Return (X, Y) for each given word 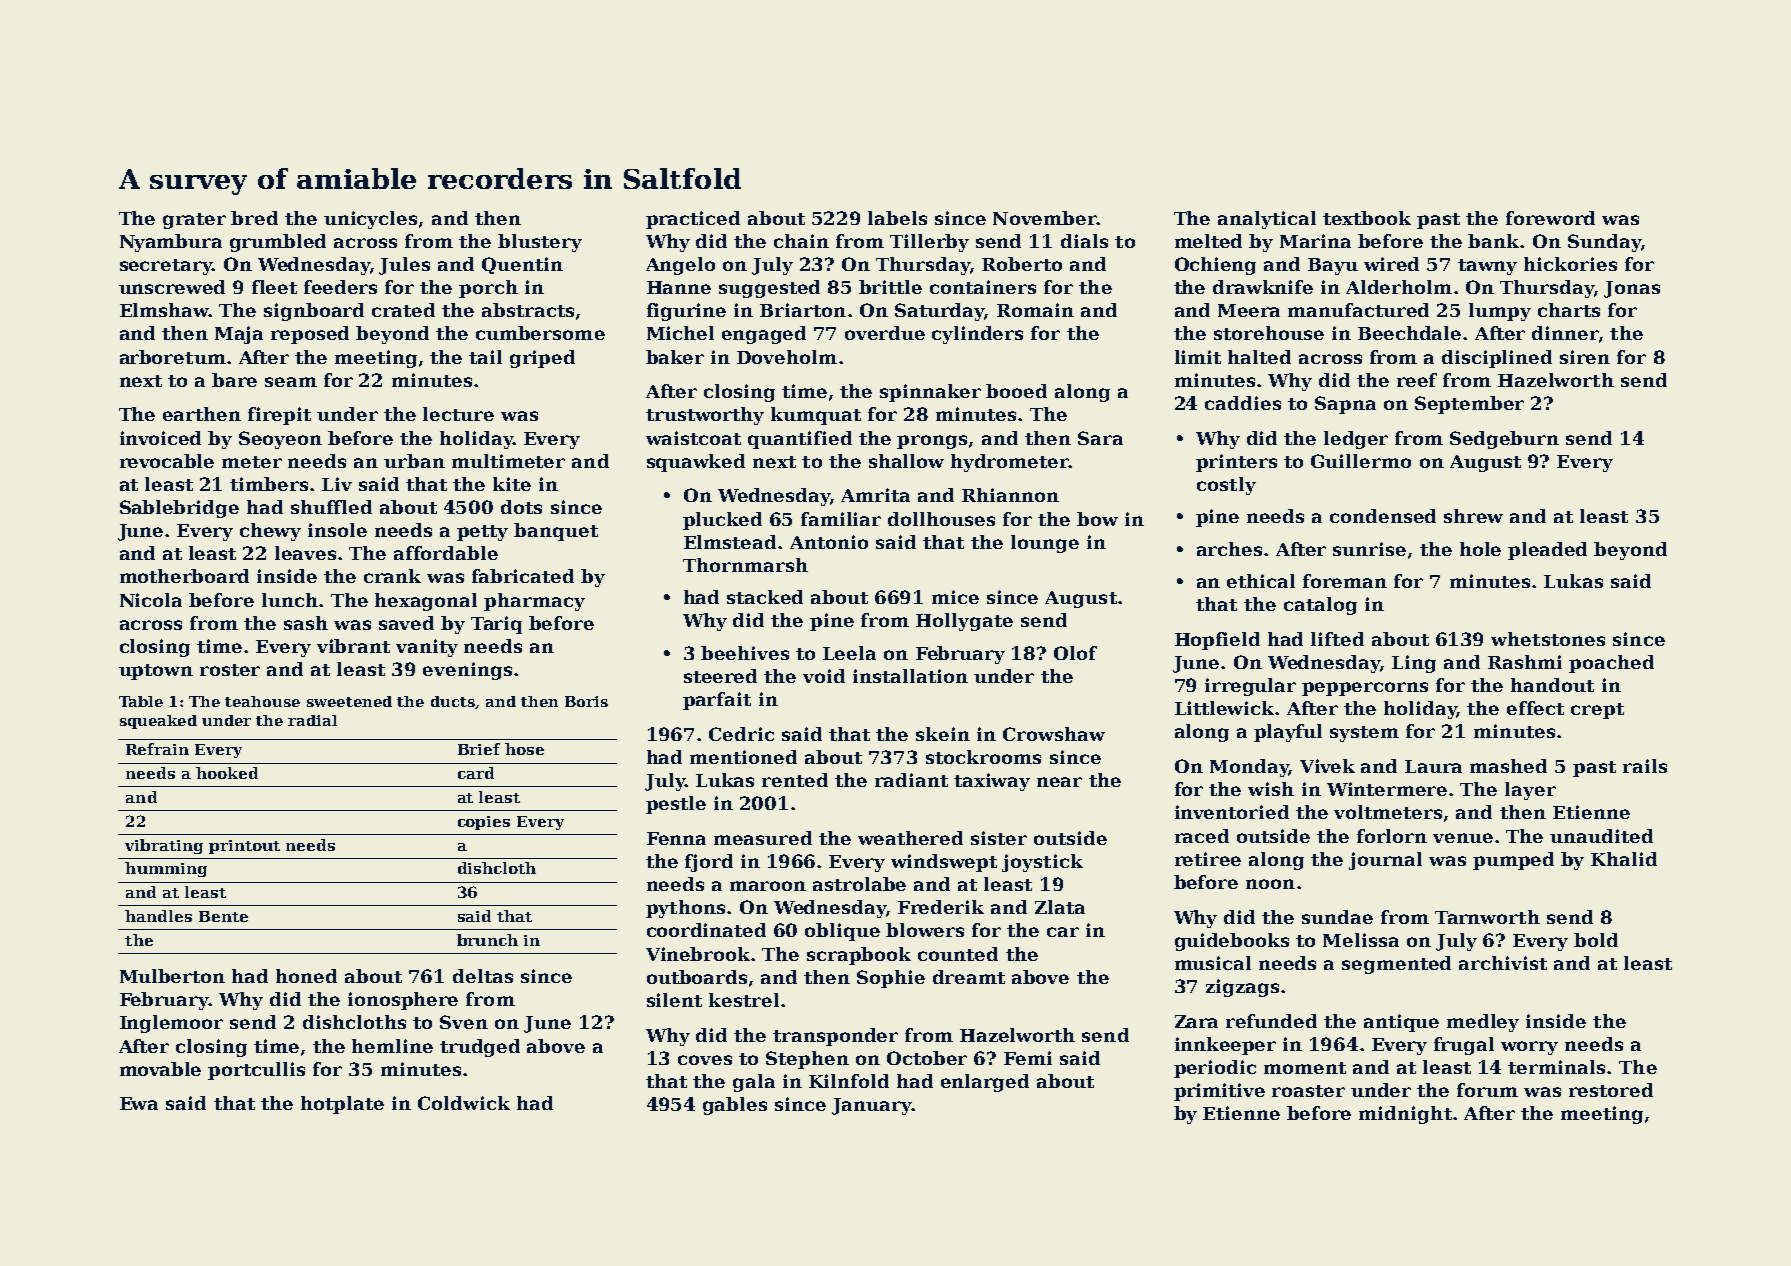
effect (1535, 708)
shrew (1473, 516)
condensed (1383, 516)
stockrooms (983, 757)
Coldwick (464, 1103)
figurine (686, 312)
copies (484, 823)
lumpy (1500, 312)
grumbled (278, 243)
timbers (269, 484)
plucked (722, 521)
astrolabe (859, 884)
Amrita (875, 495)
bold (1596, 940)
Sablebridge (179, 509)
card (476, 773)
